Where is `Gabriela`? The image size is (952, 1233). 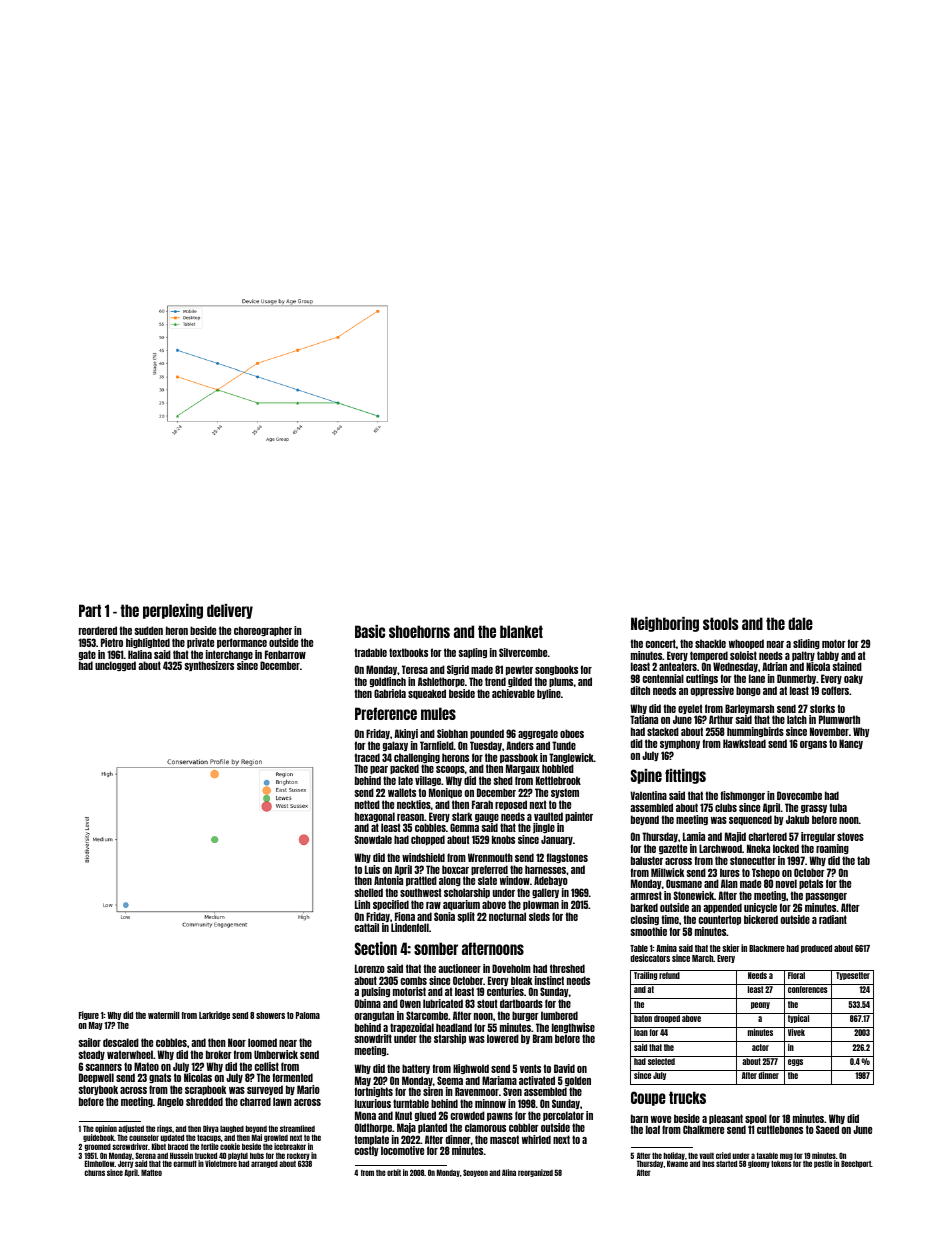
Gabriela is located at coordinates (390, 693).
